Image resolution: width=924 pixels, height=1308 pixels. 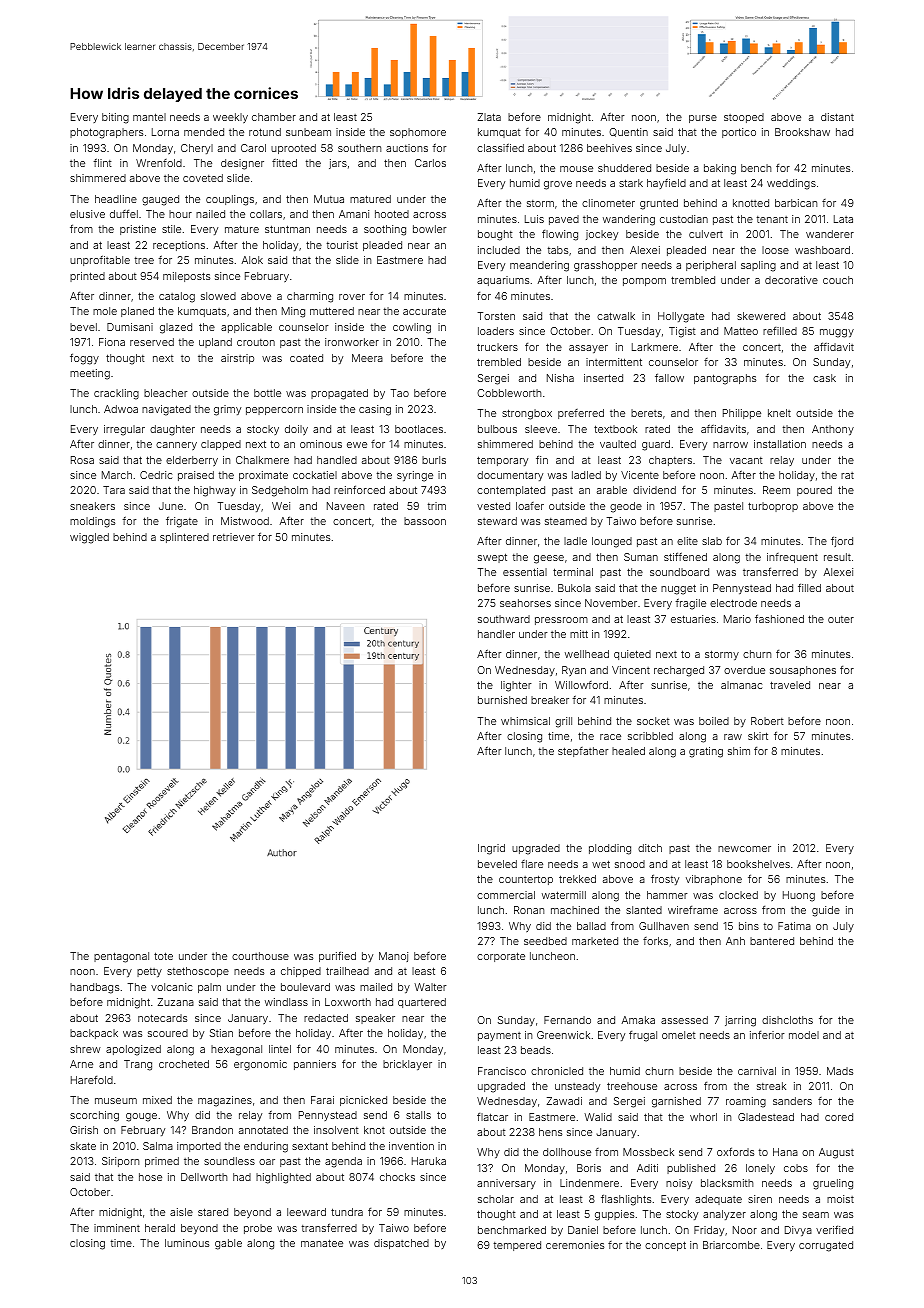 I want to click on mantel, so click(x=149, y=117).
